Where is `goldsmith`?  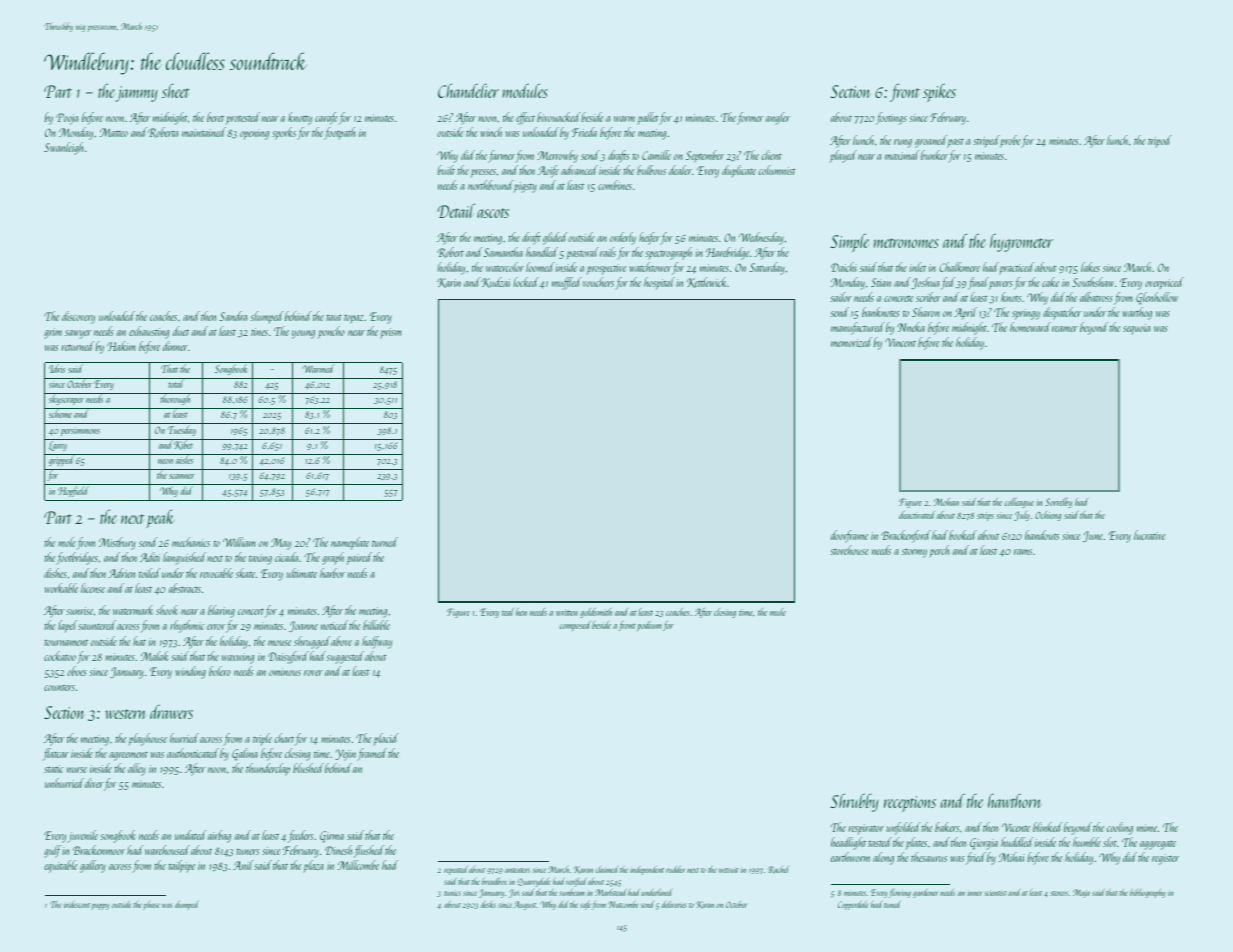 goldsmith is located at coordinates (596, 613).
